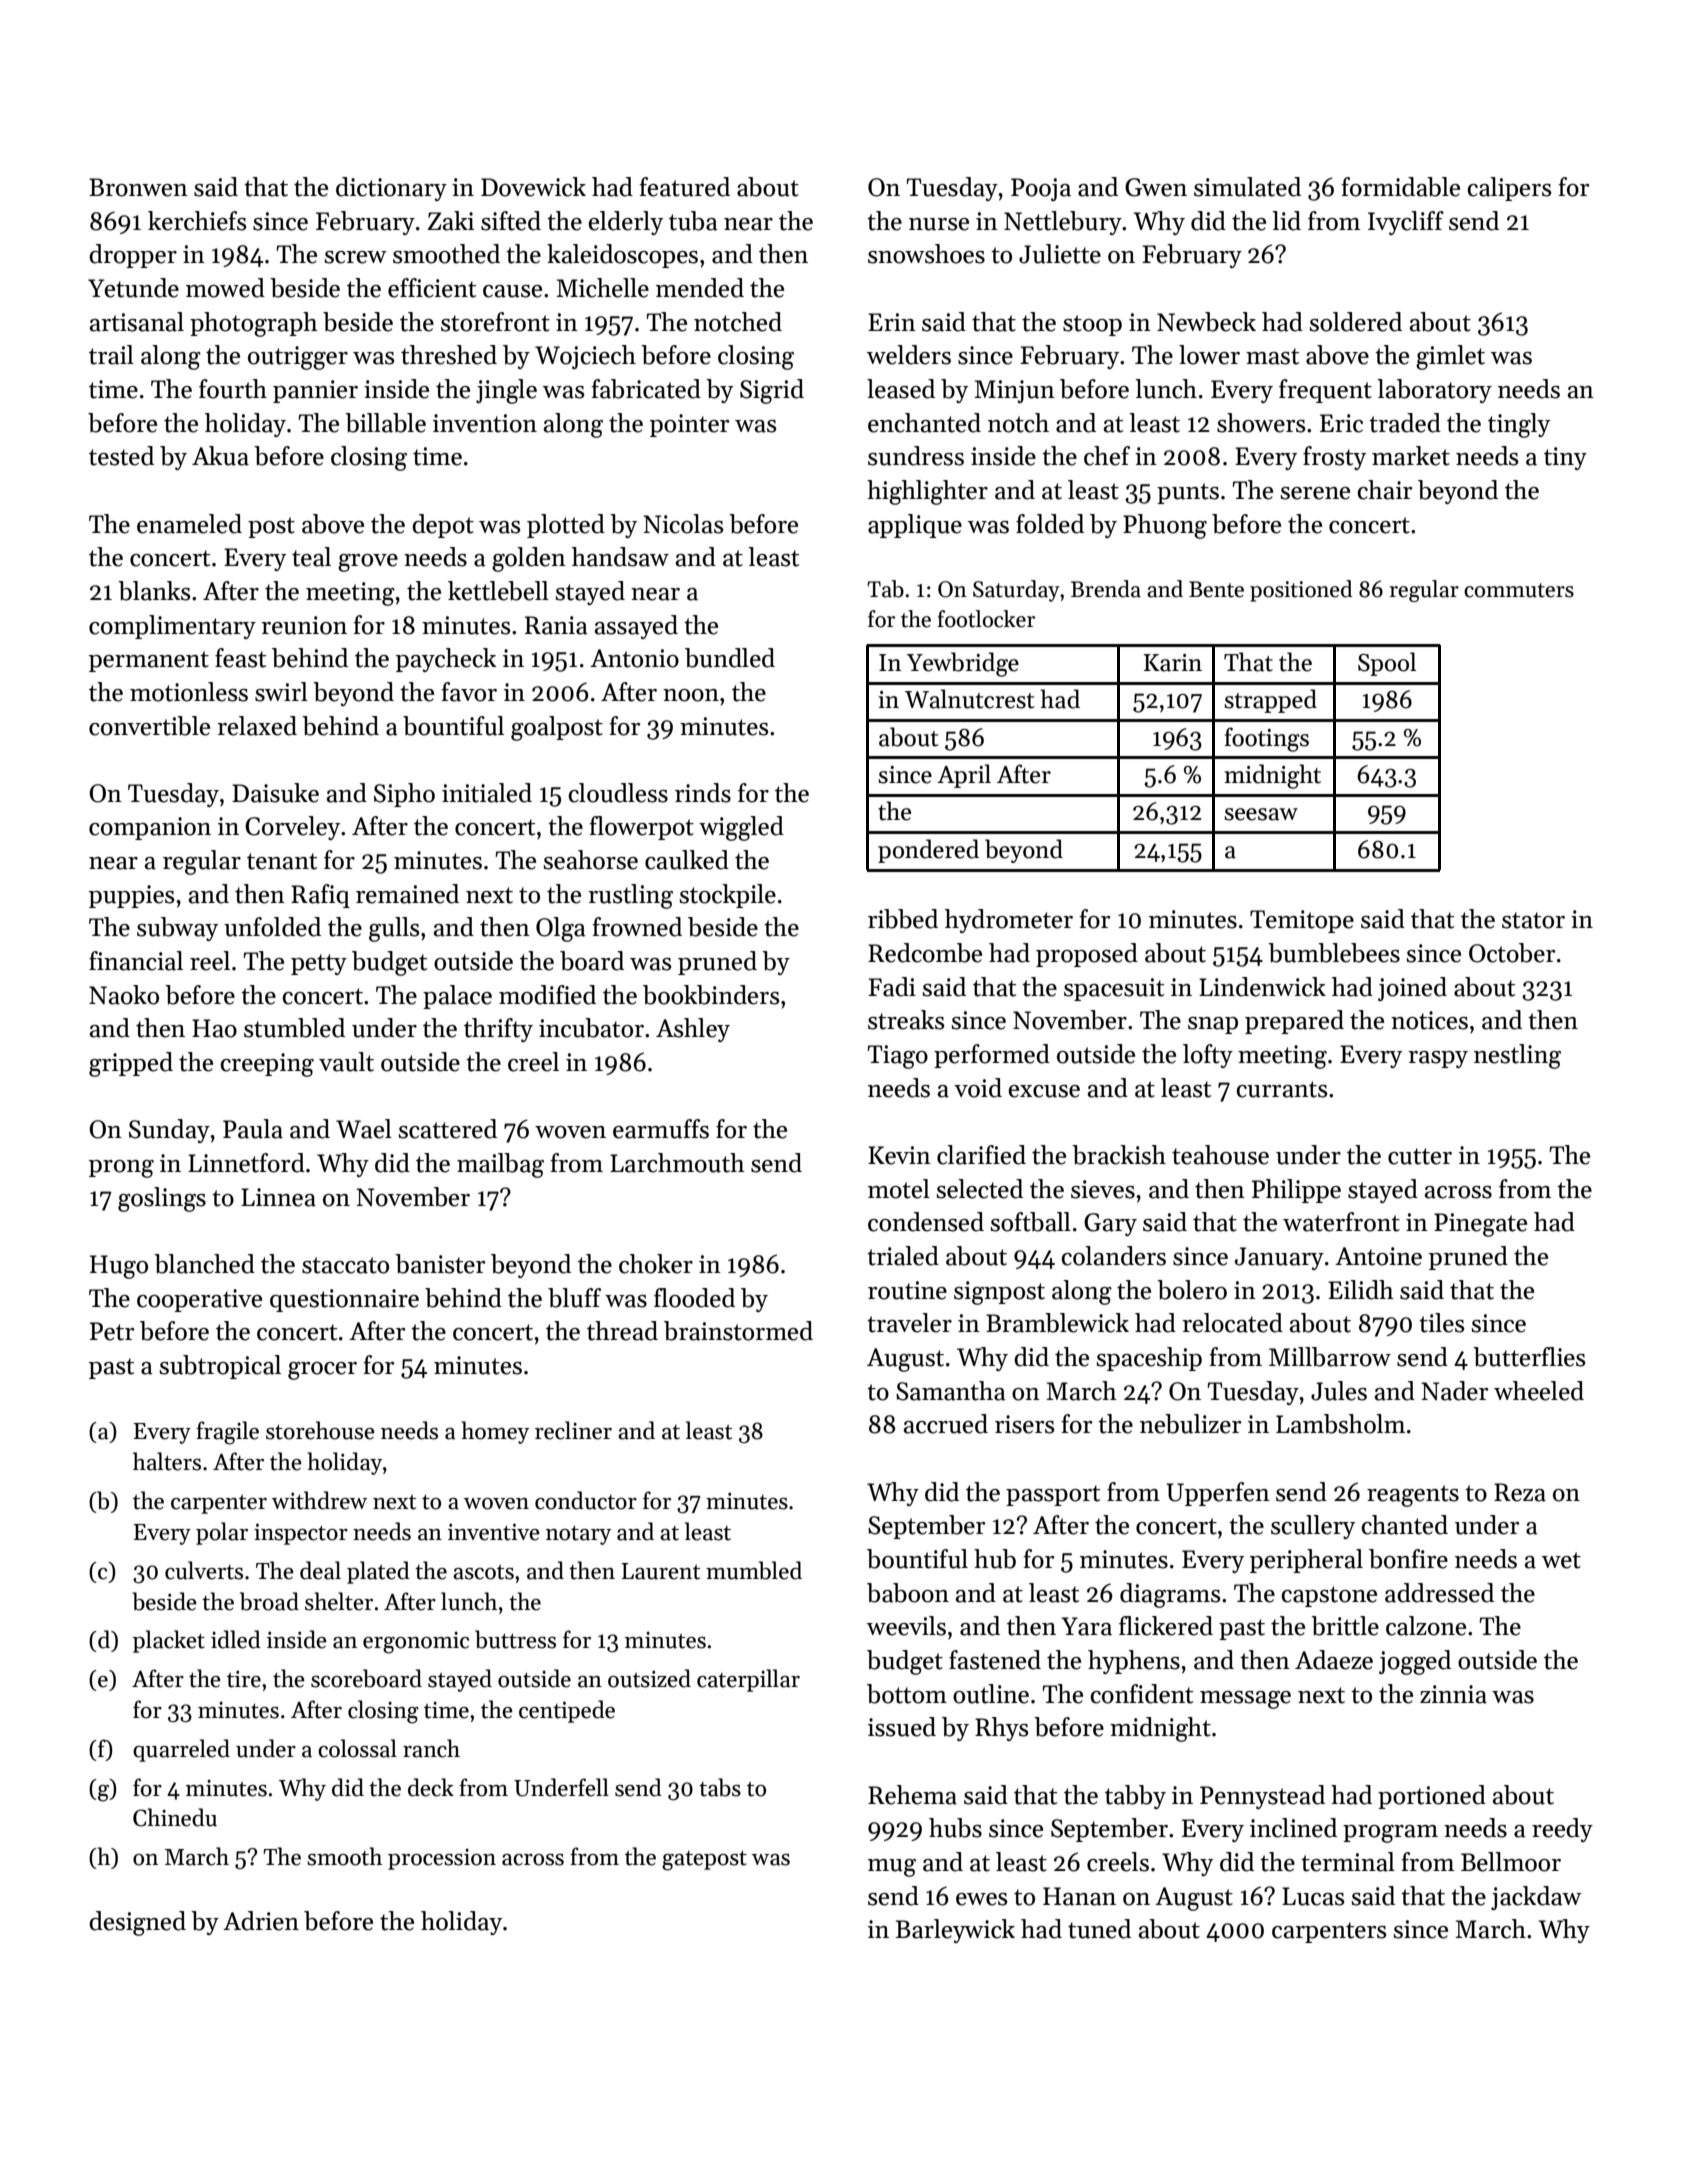 The height and width of the screenshot is (2178, 1683). Describe the element at coordinates (442, 1859) in the screenshot. I see `procession` at that location.
